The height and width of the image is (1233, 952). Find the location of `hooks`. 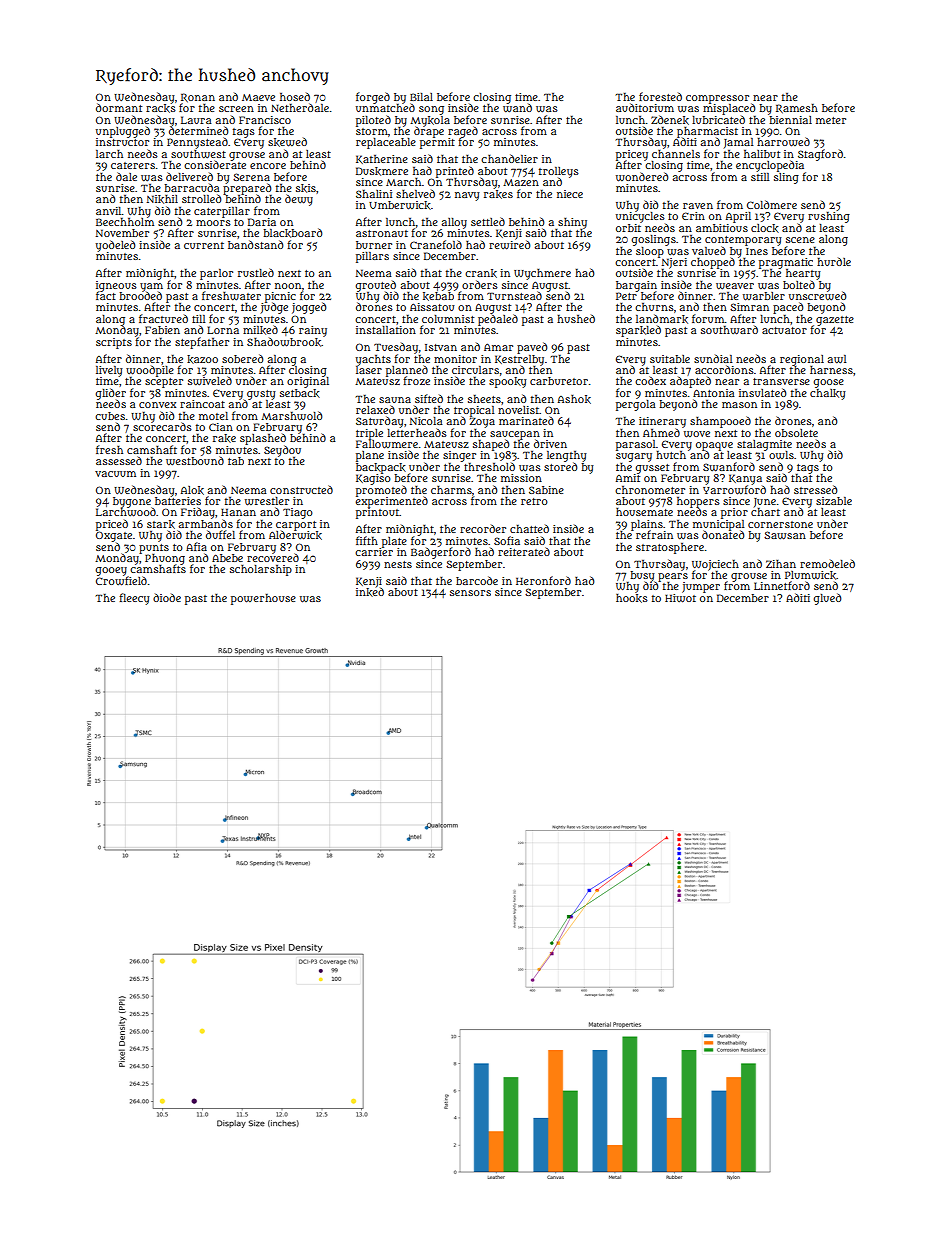

hooks is located at coordinates (632, 598).
